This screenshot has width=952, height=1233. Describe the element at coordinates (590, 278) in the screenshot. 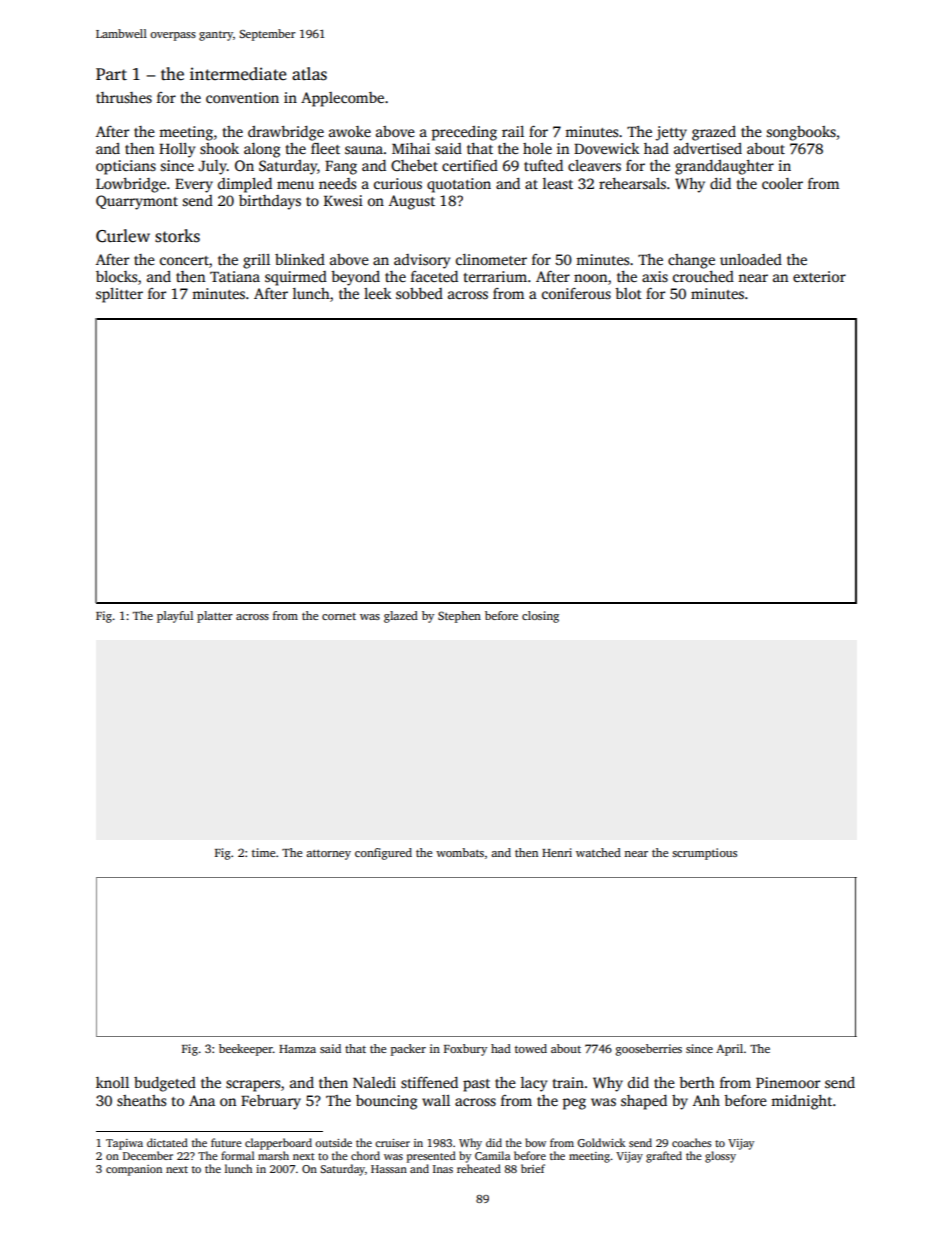

I see `noon` at that location.
